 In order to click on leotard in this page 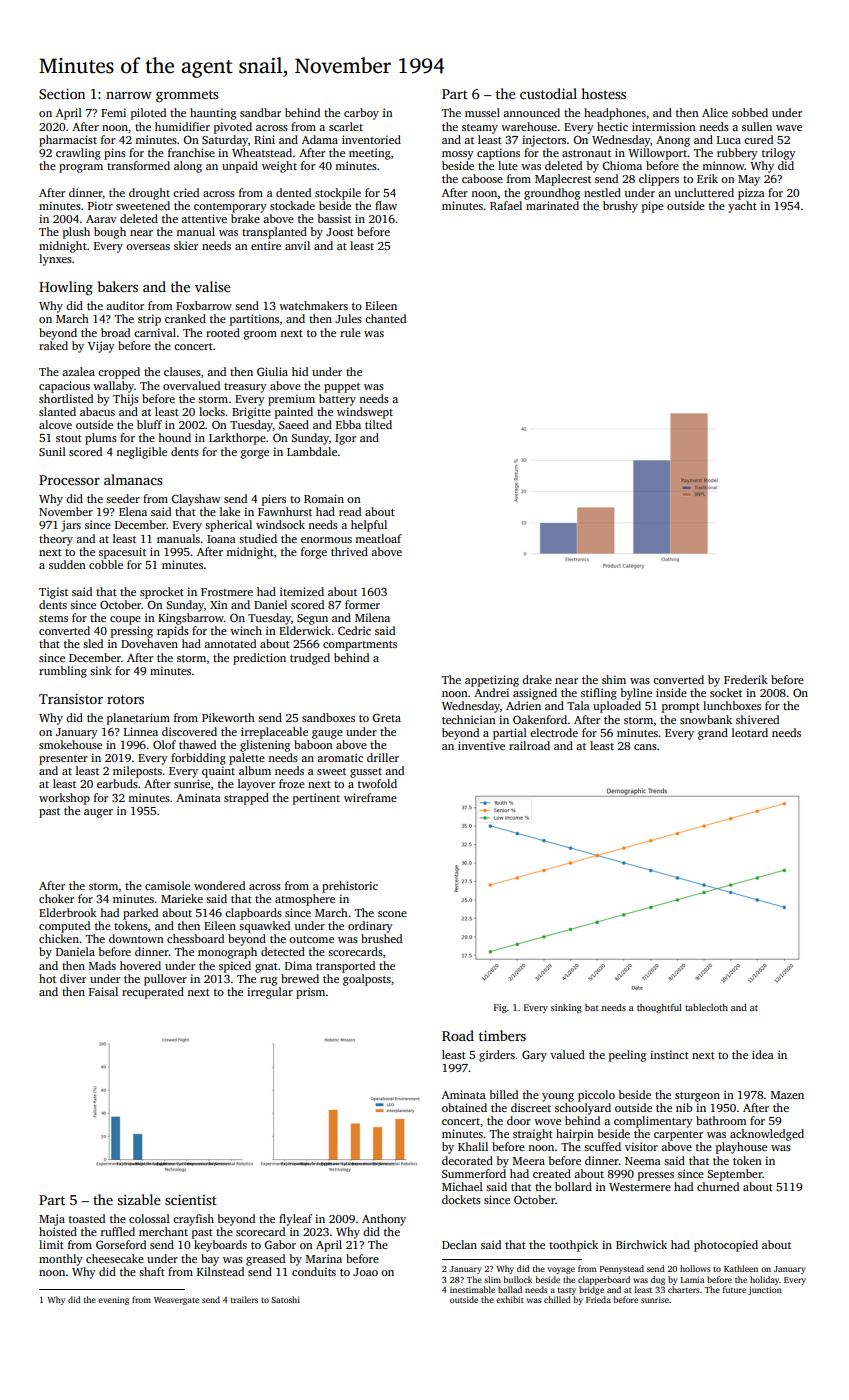, I will do `click(750, 732)`.
